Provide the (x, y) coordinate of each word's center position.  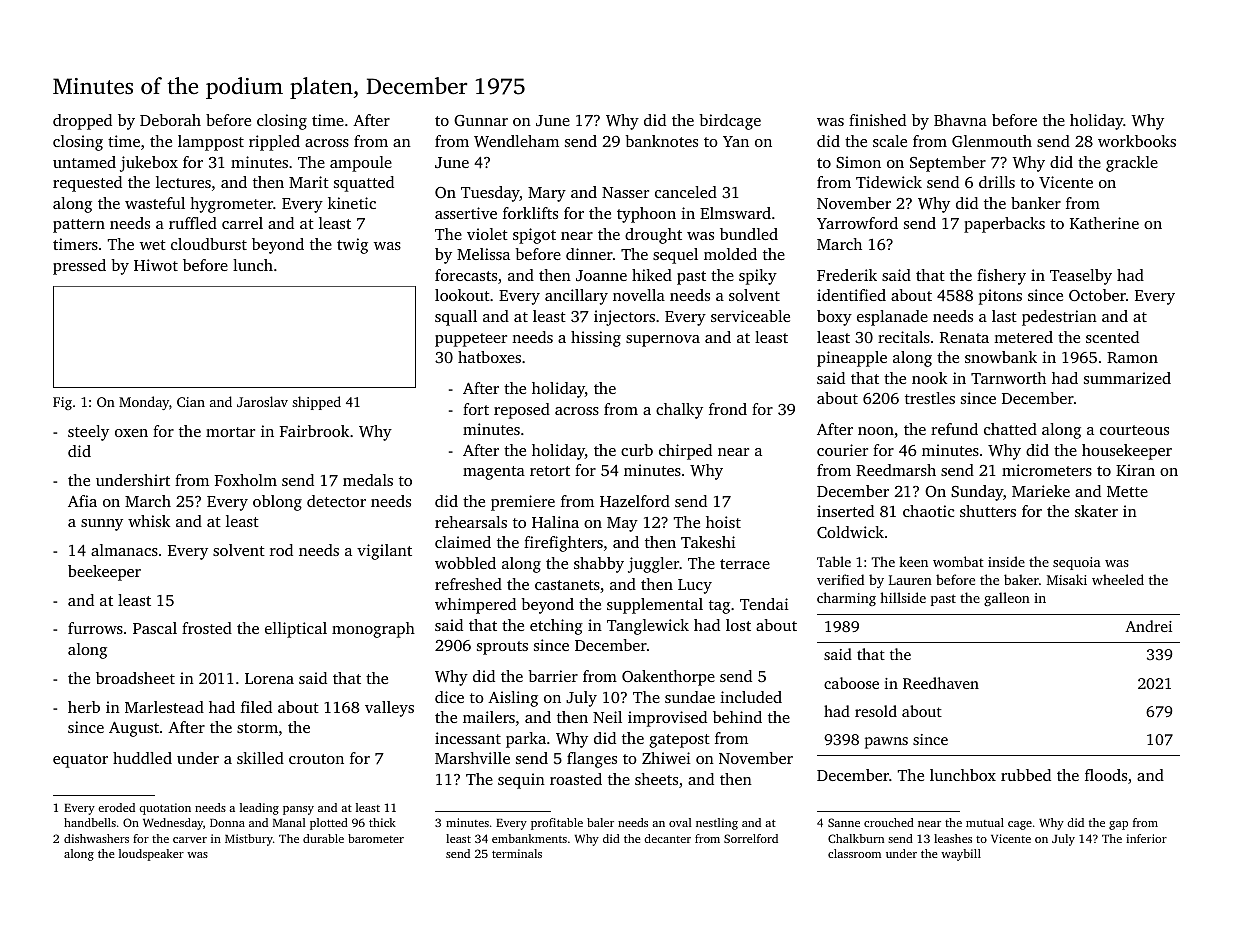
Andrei (1148, 626)
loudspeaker (151, 855)
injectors (624, 318)
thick (382, 822)
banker (1036, 203)
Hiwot (156, 265)
